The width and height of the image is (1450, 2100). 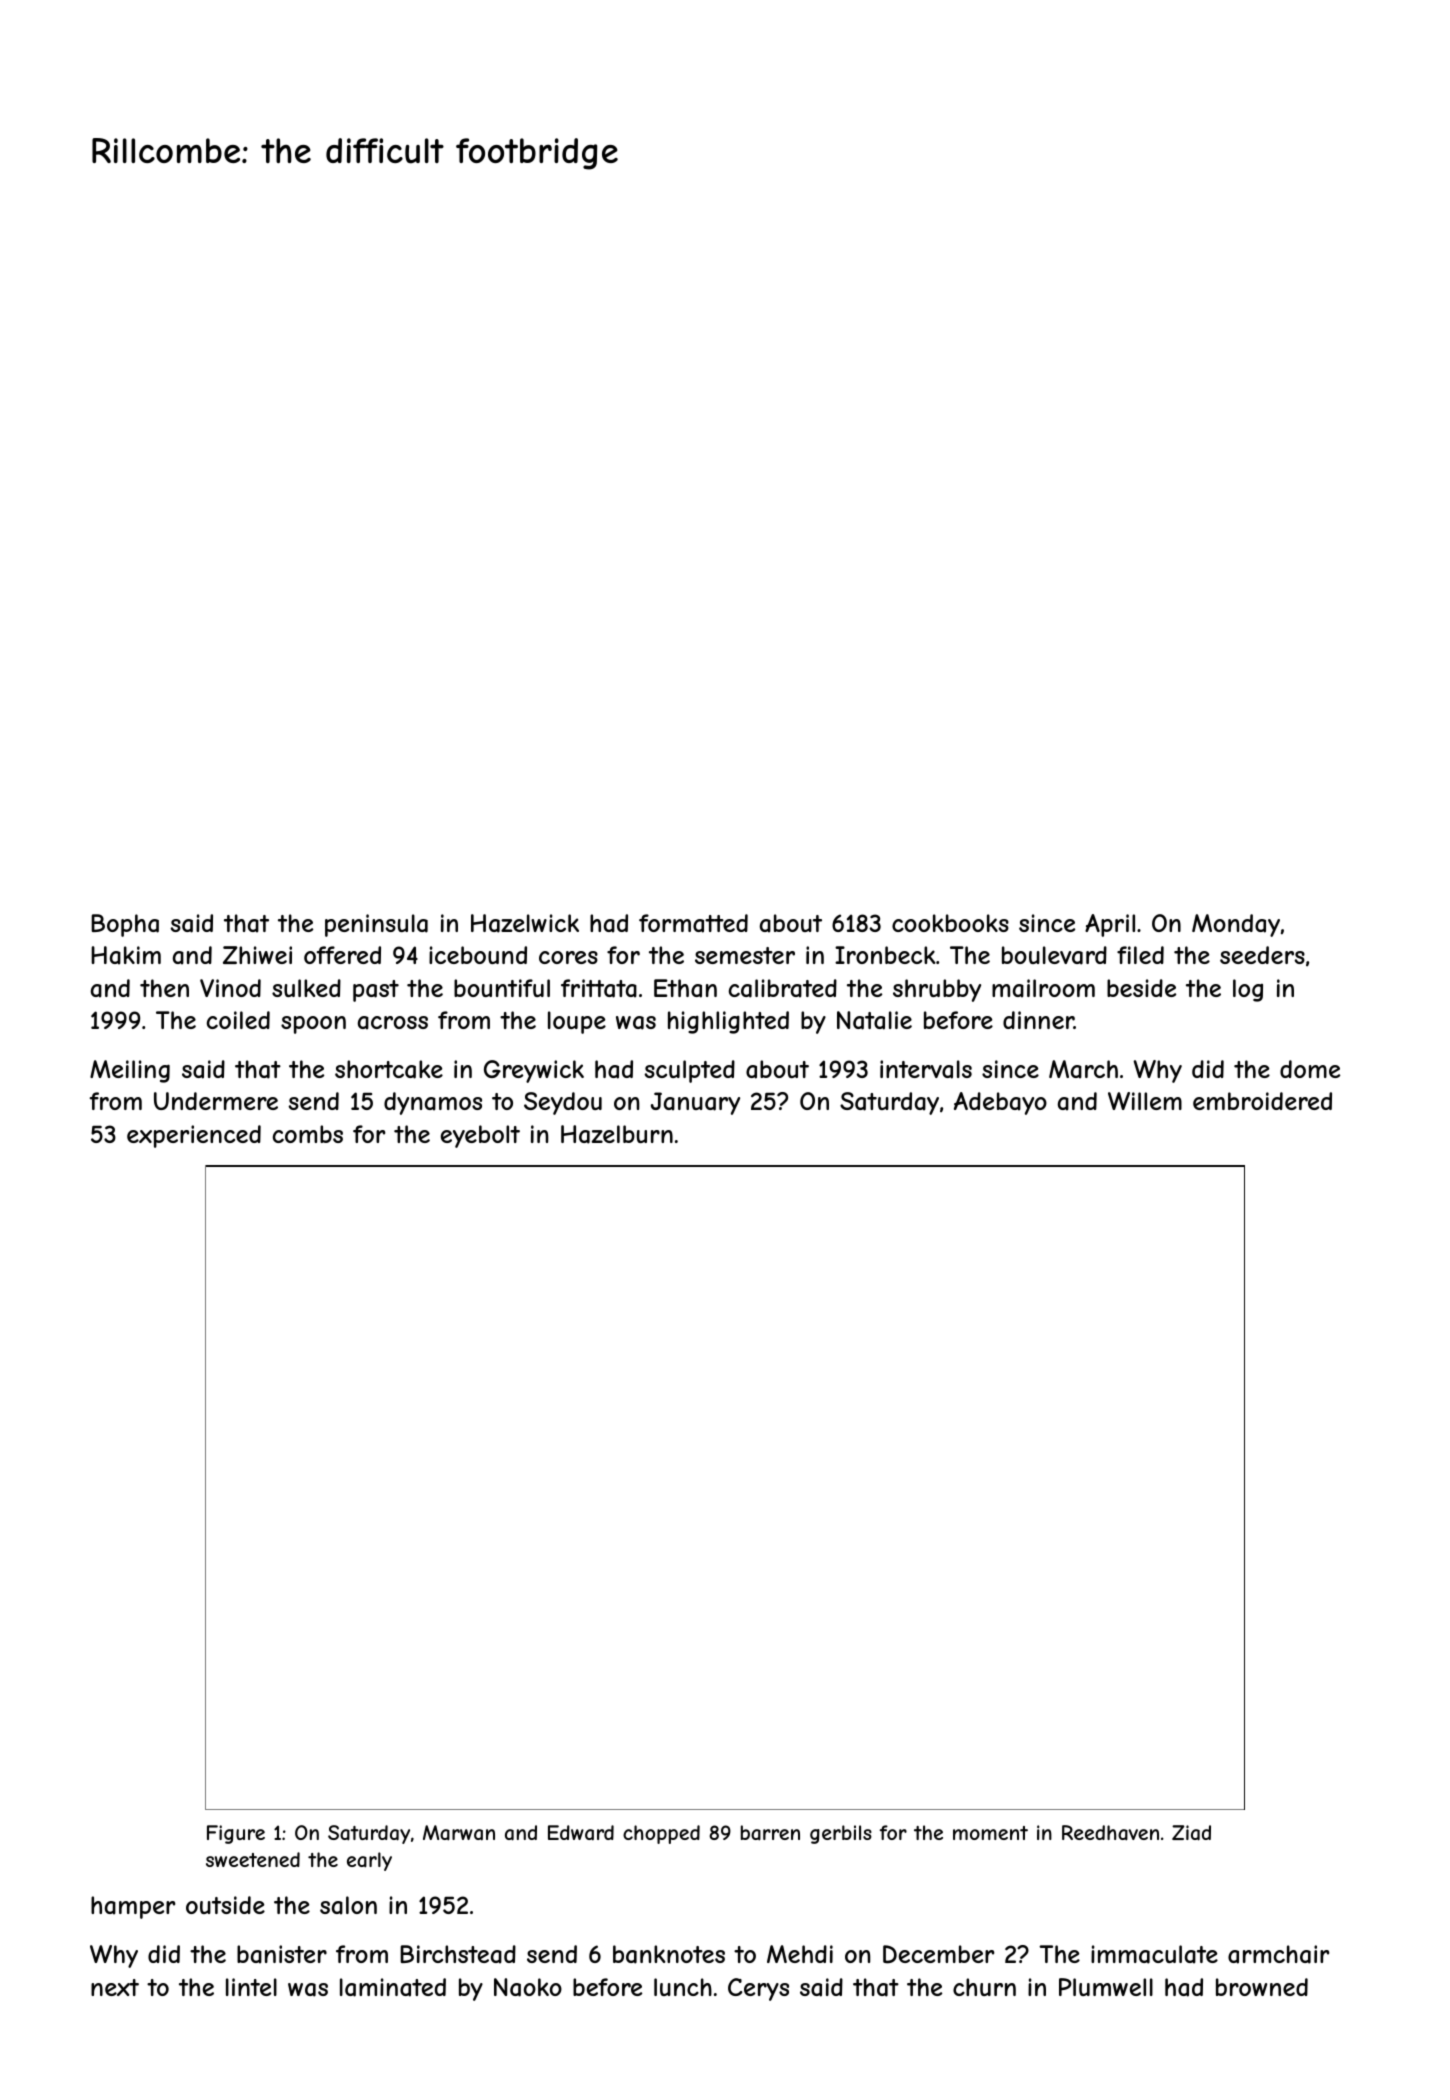 What do you see at coordinates (164, 988) in the image?
I see `then` at bounding box center [164, 988].
